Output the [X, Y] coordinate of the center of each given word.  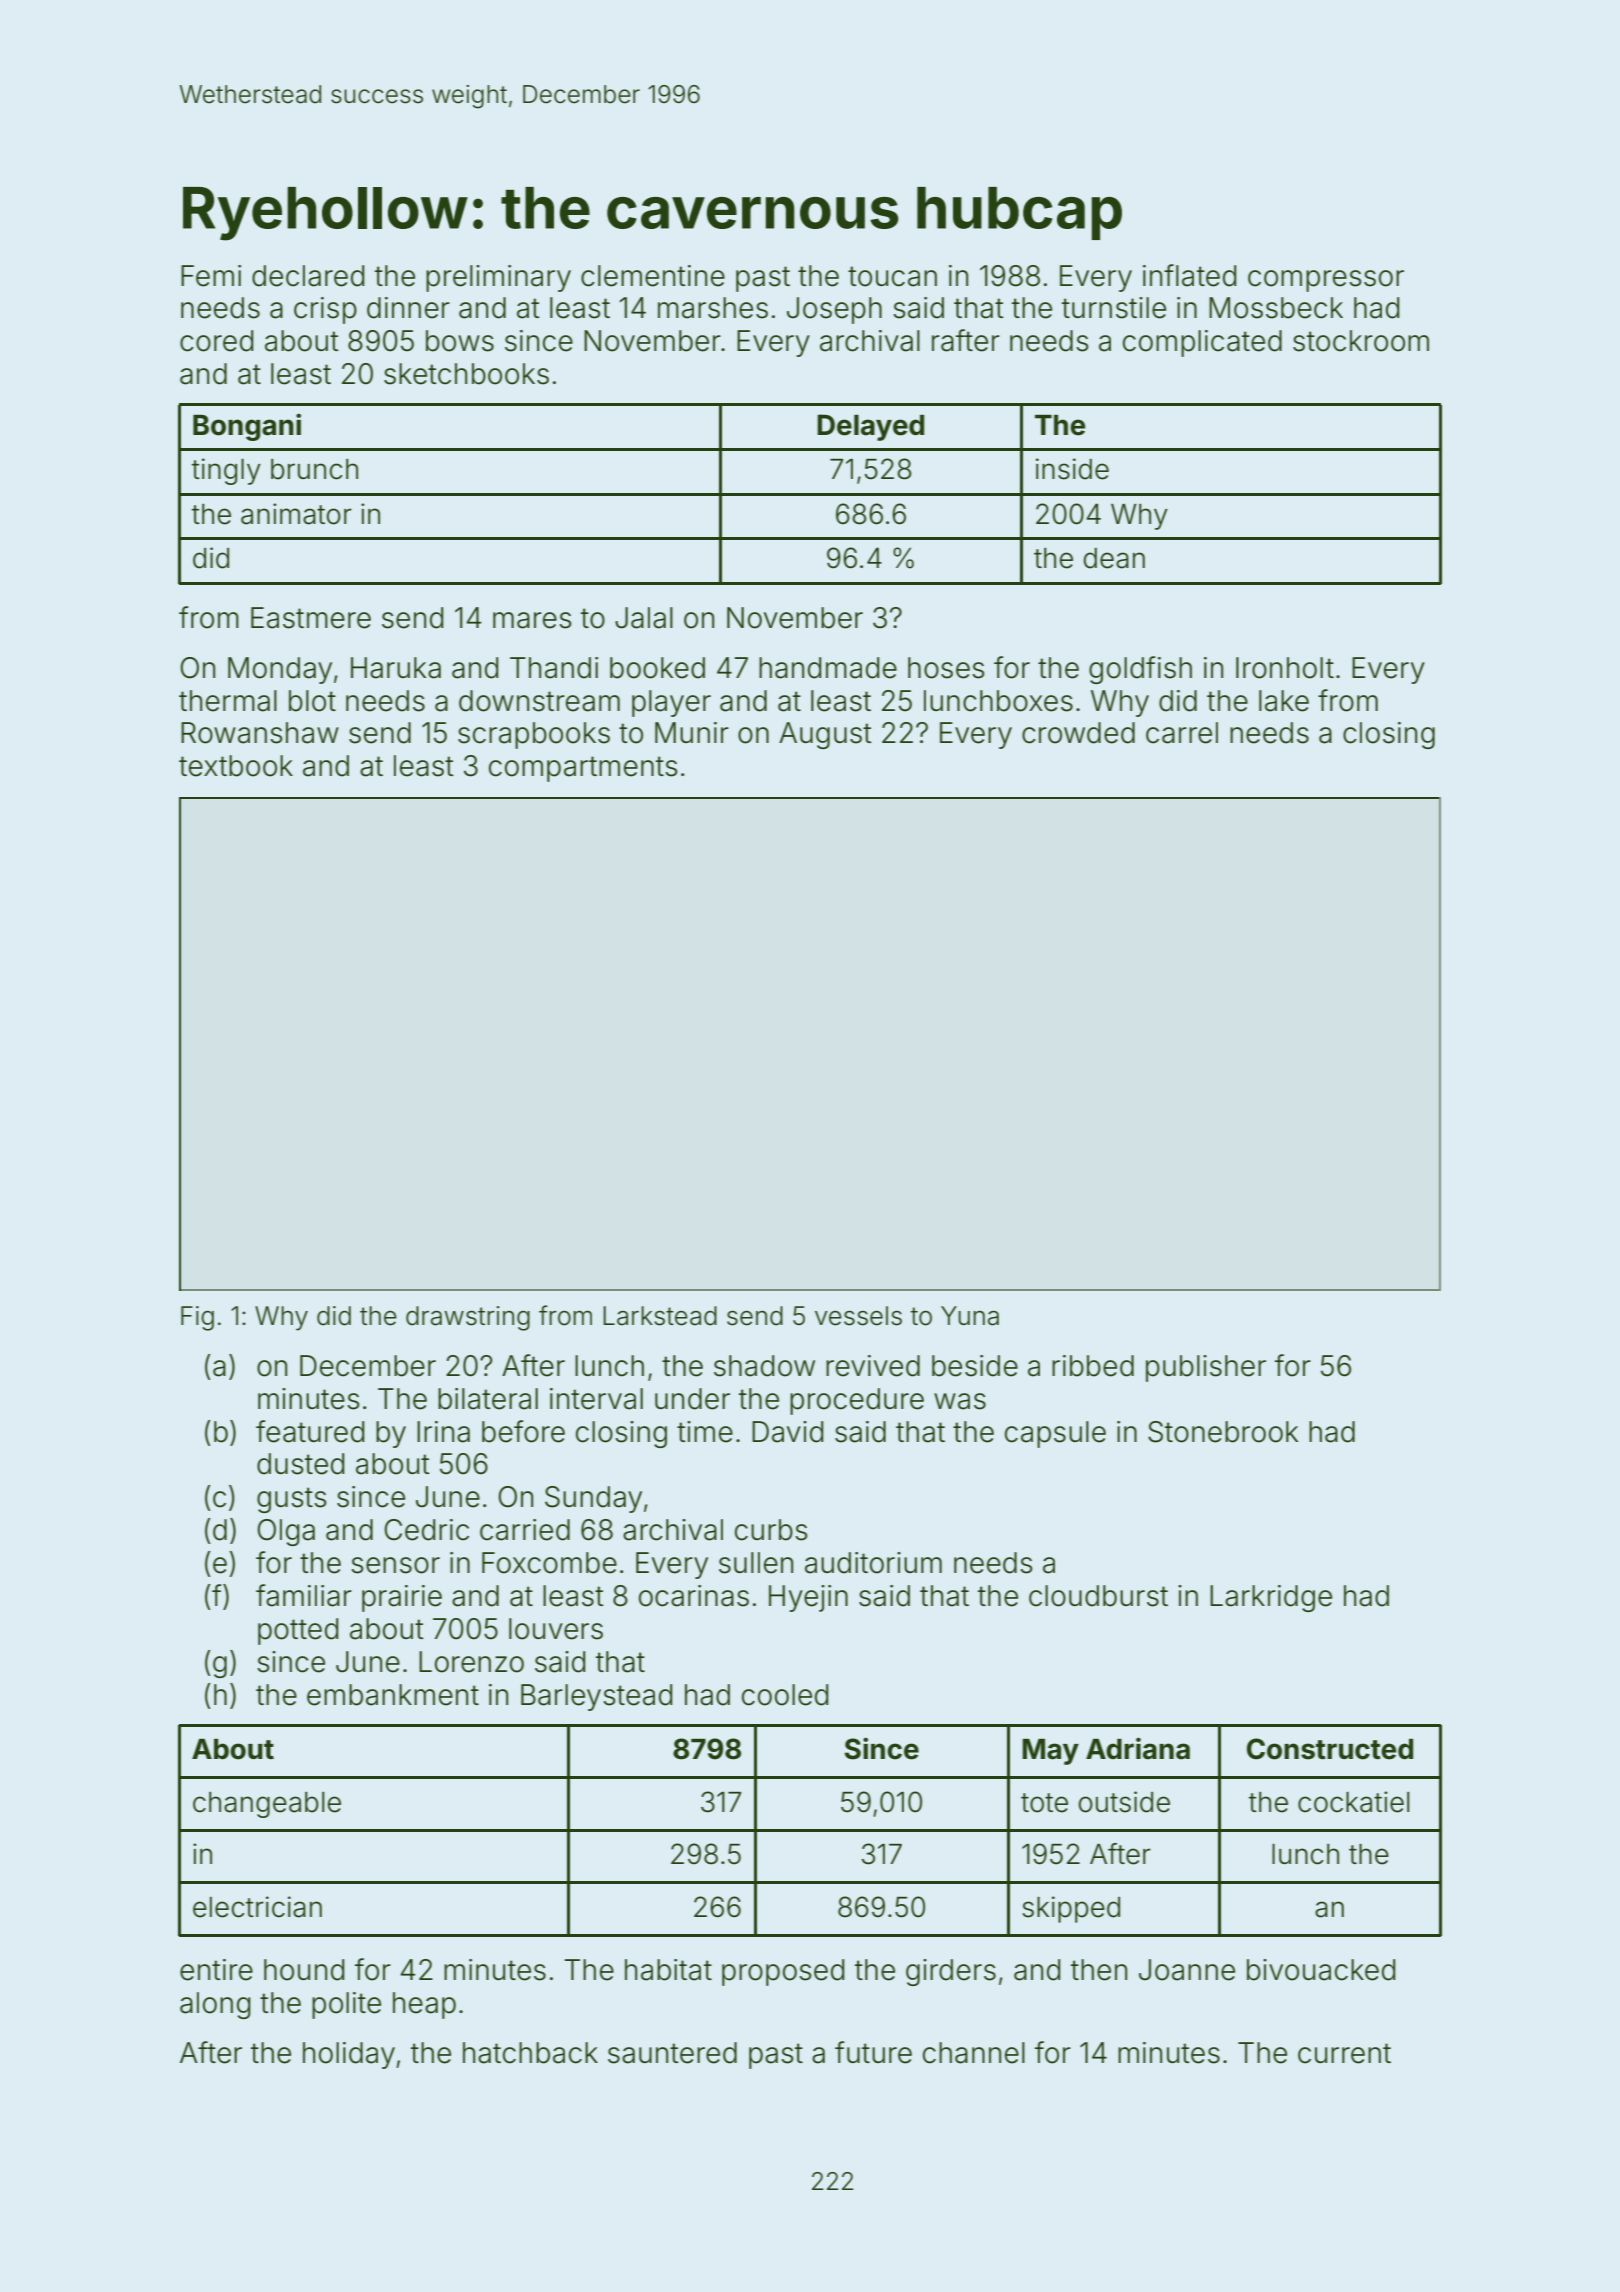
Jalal [644, 618]
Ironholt [1285, 668]
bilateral [488, 1399]
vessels [858, 1316]
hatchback [530, 2053]
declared [308, 276]
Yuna [970, 1316]
